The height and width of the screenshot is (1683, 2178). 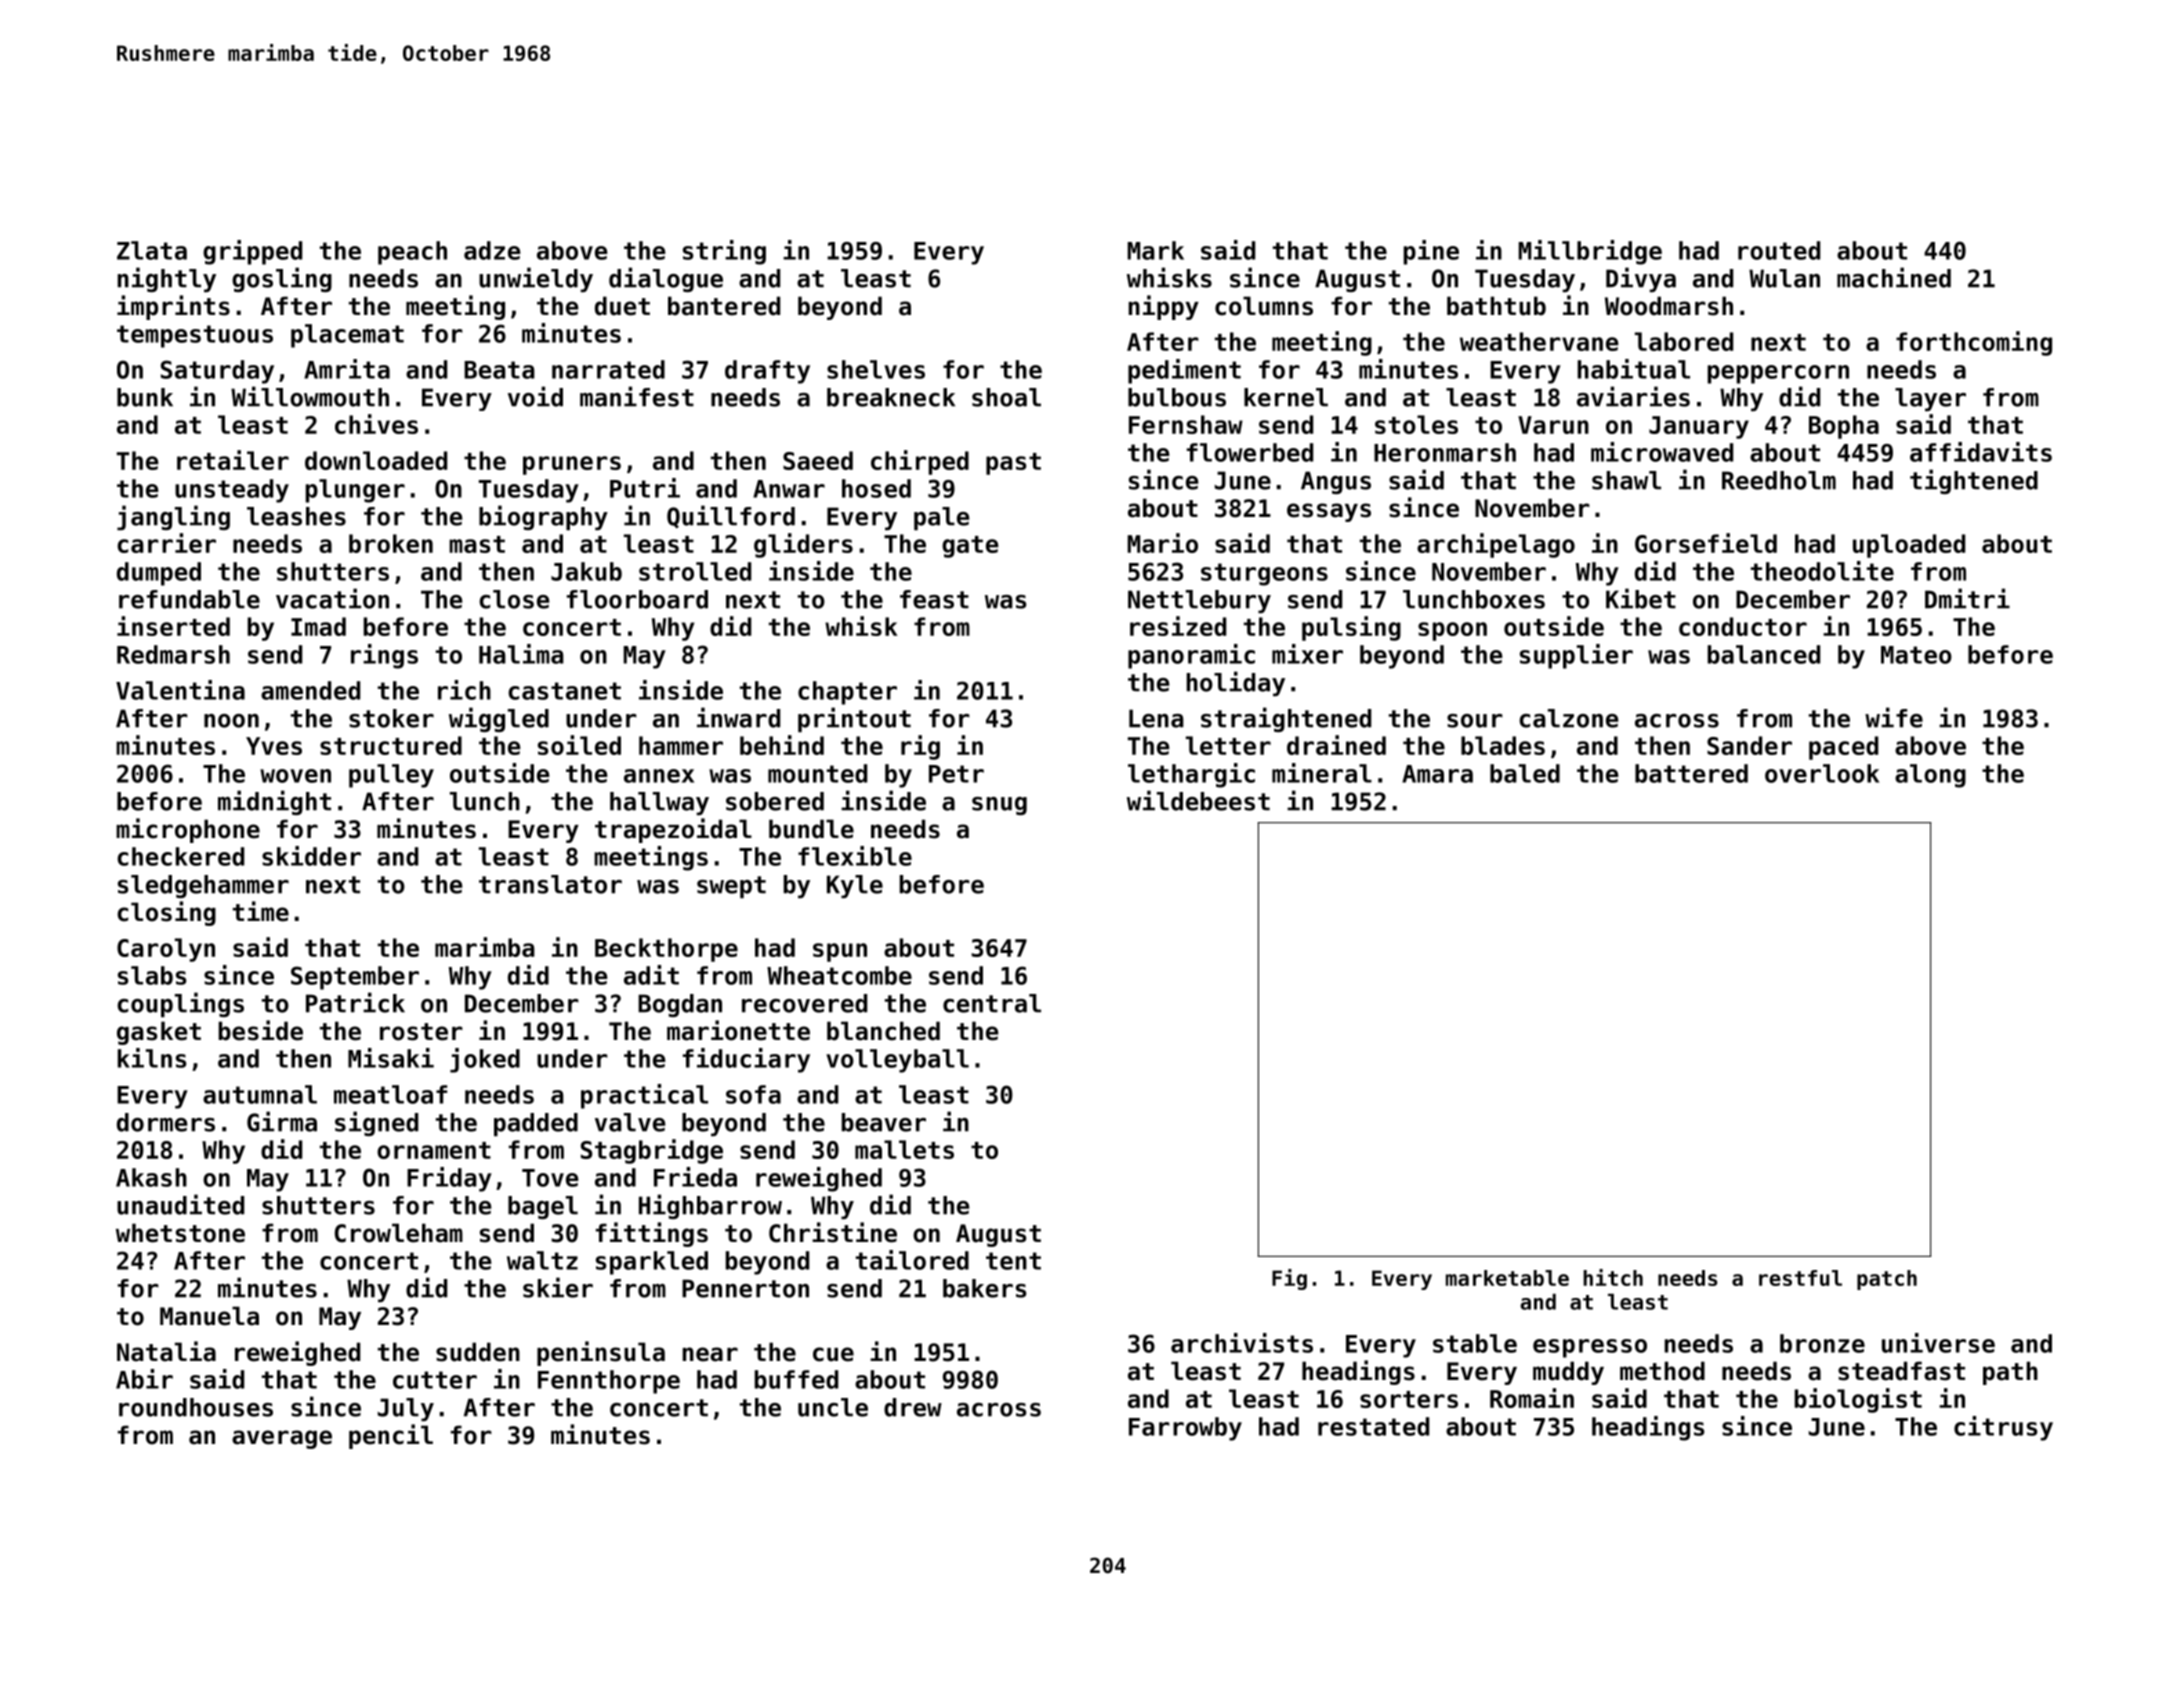 I want to click on machined, so click(x=1894, y=277).
